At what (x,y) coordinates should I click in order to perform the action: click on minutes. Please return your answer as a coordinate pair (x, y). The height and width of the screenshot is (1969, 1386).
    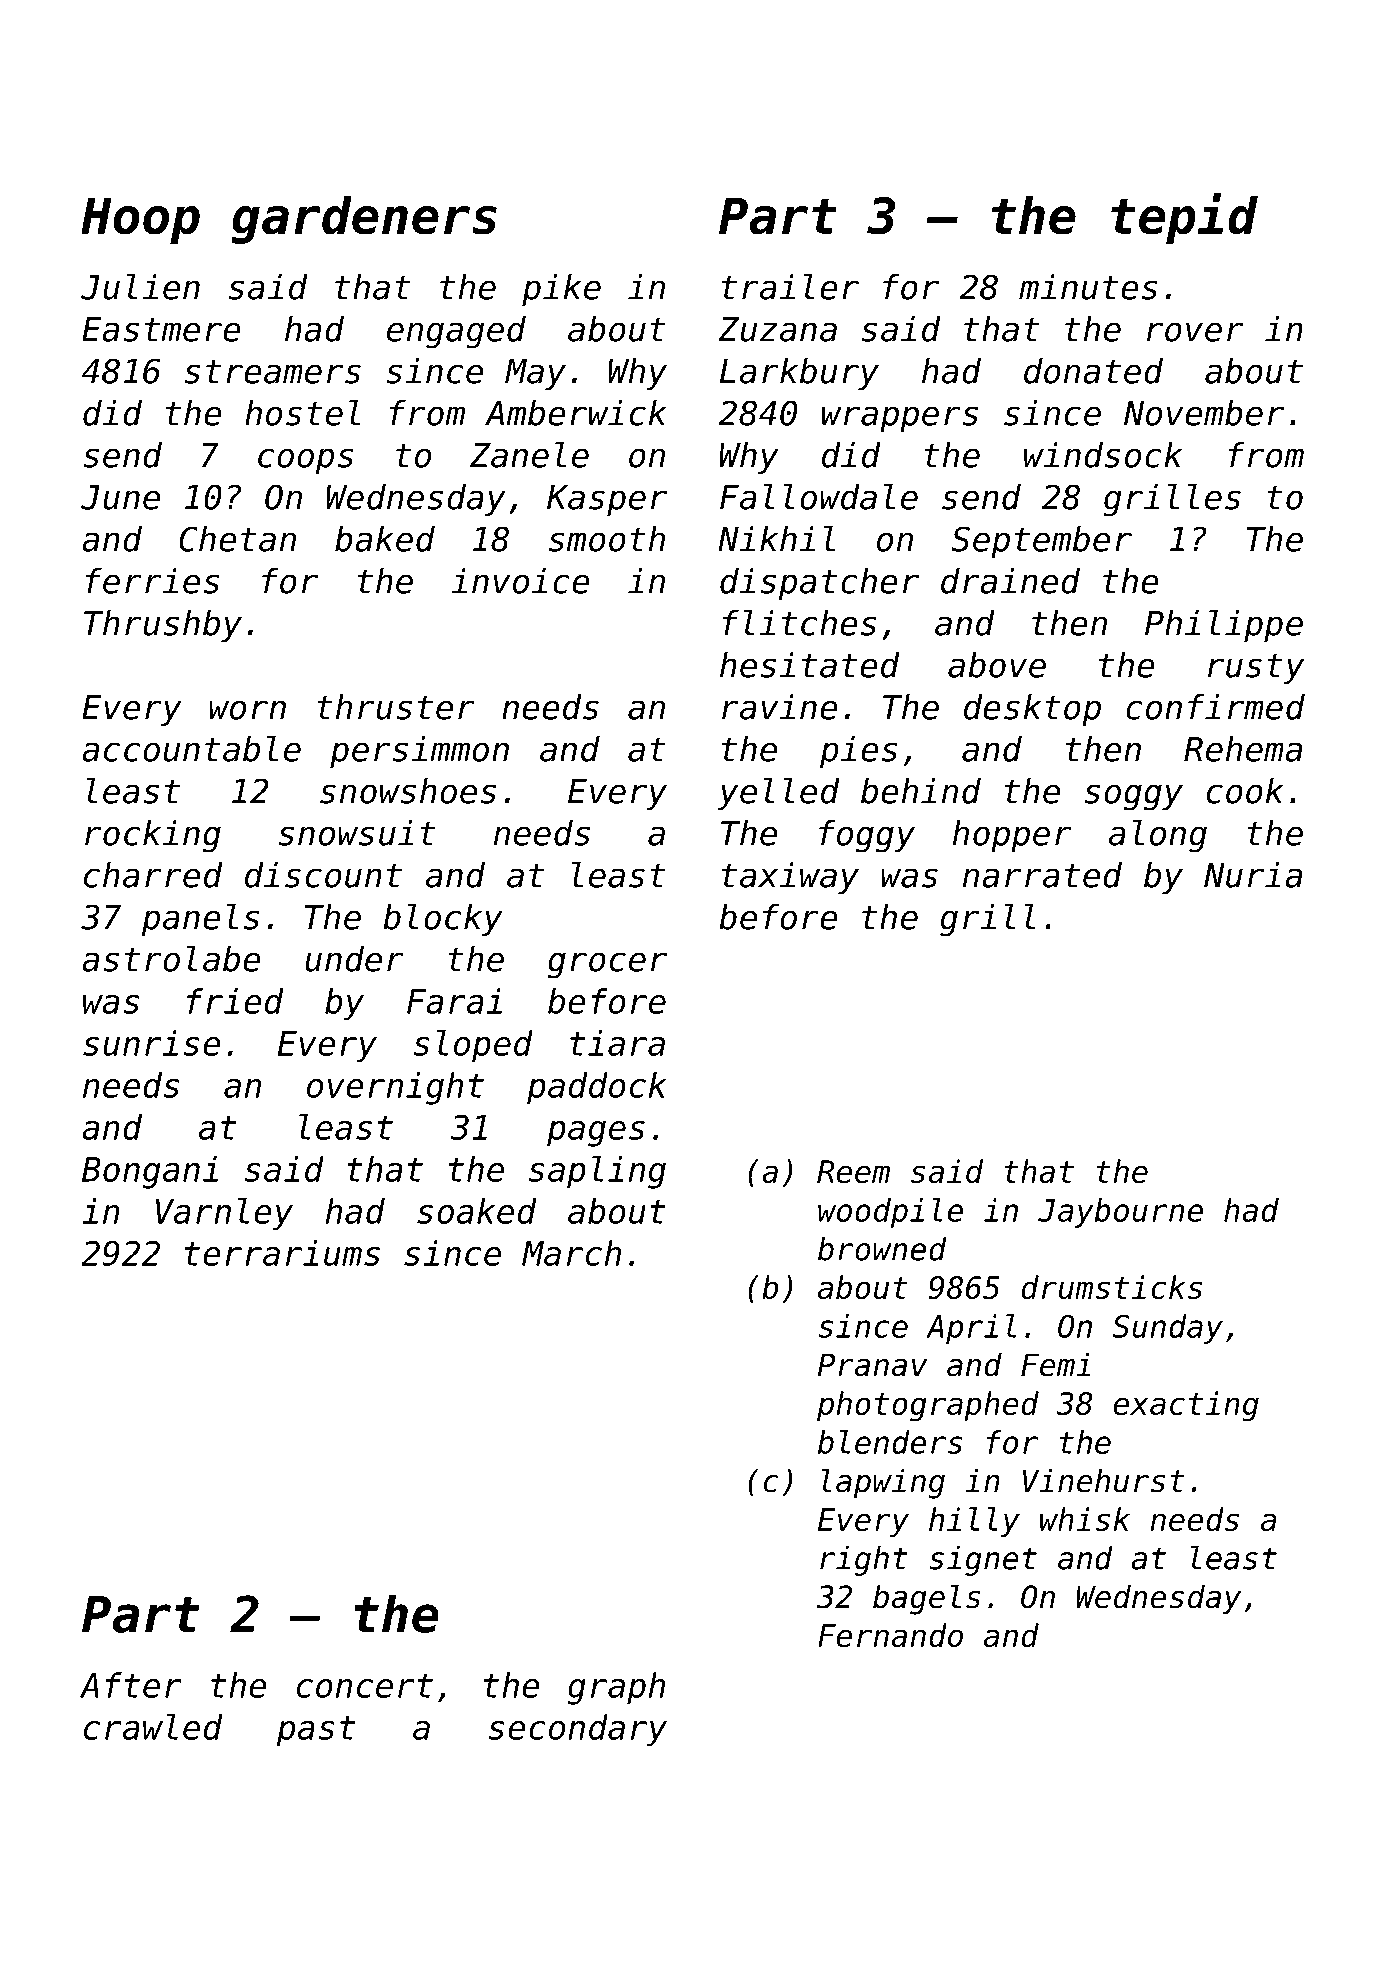
    Looking at the image, I should click on (1088, 287).
